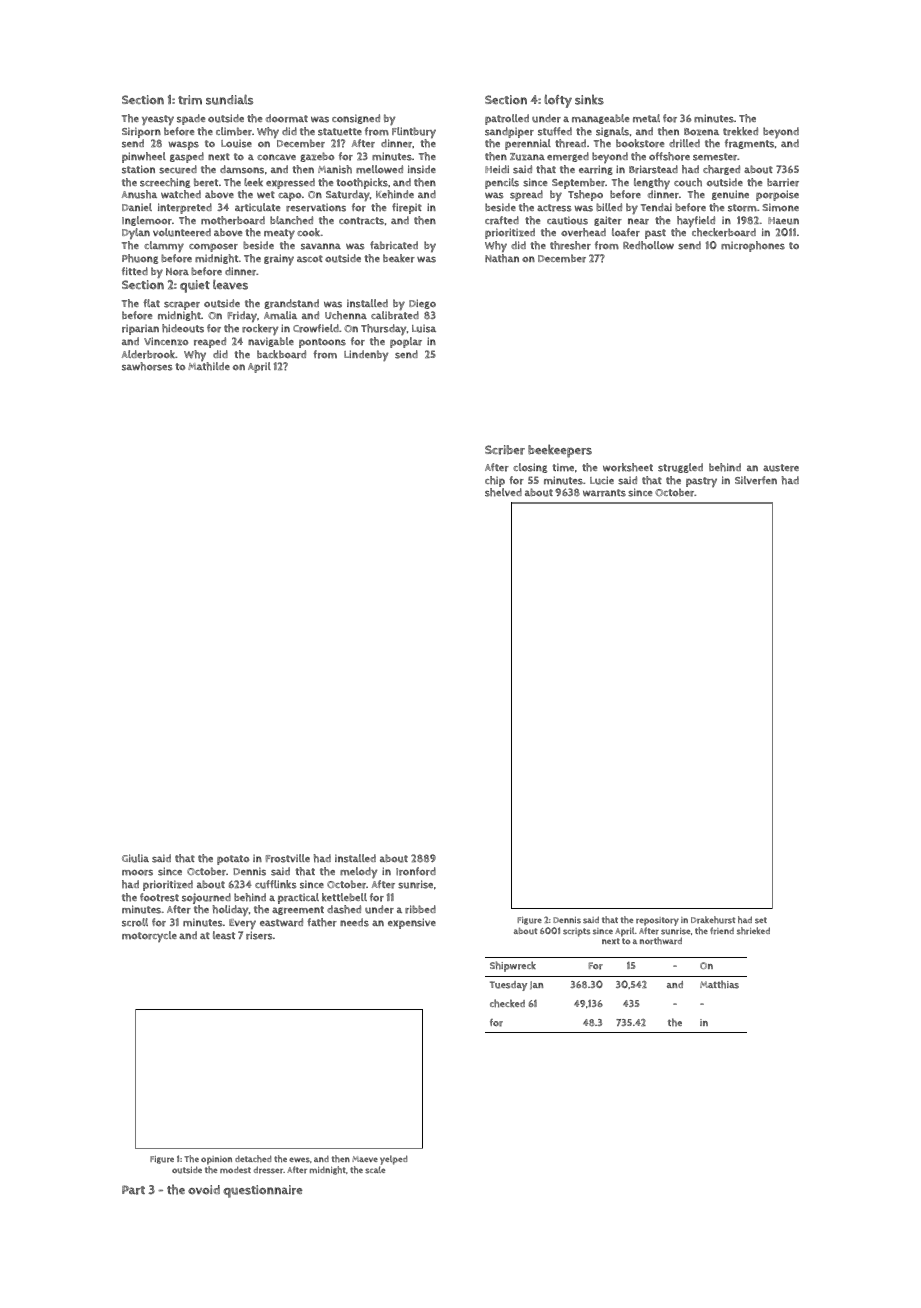  What do you see at coordinates (719, 984) in the screenshot?
I see `Matthias` at bounding box center [719, 984].
